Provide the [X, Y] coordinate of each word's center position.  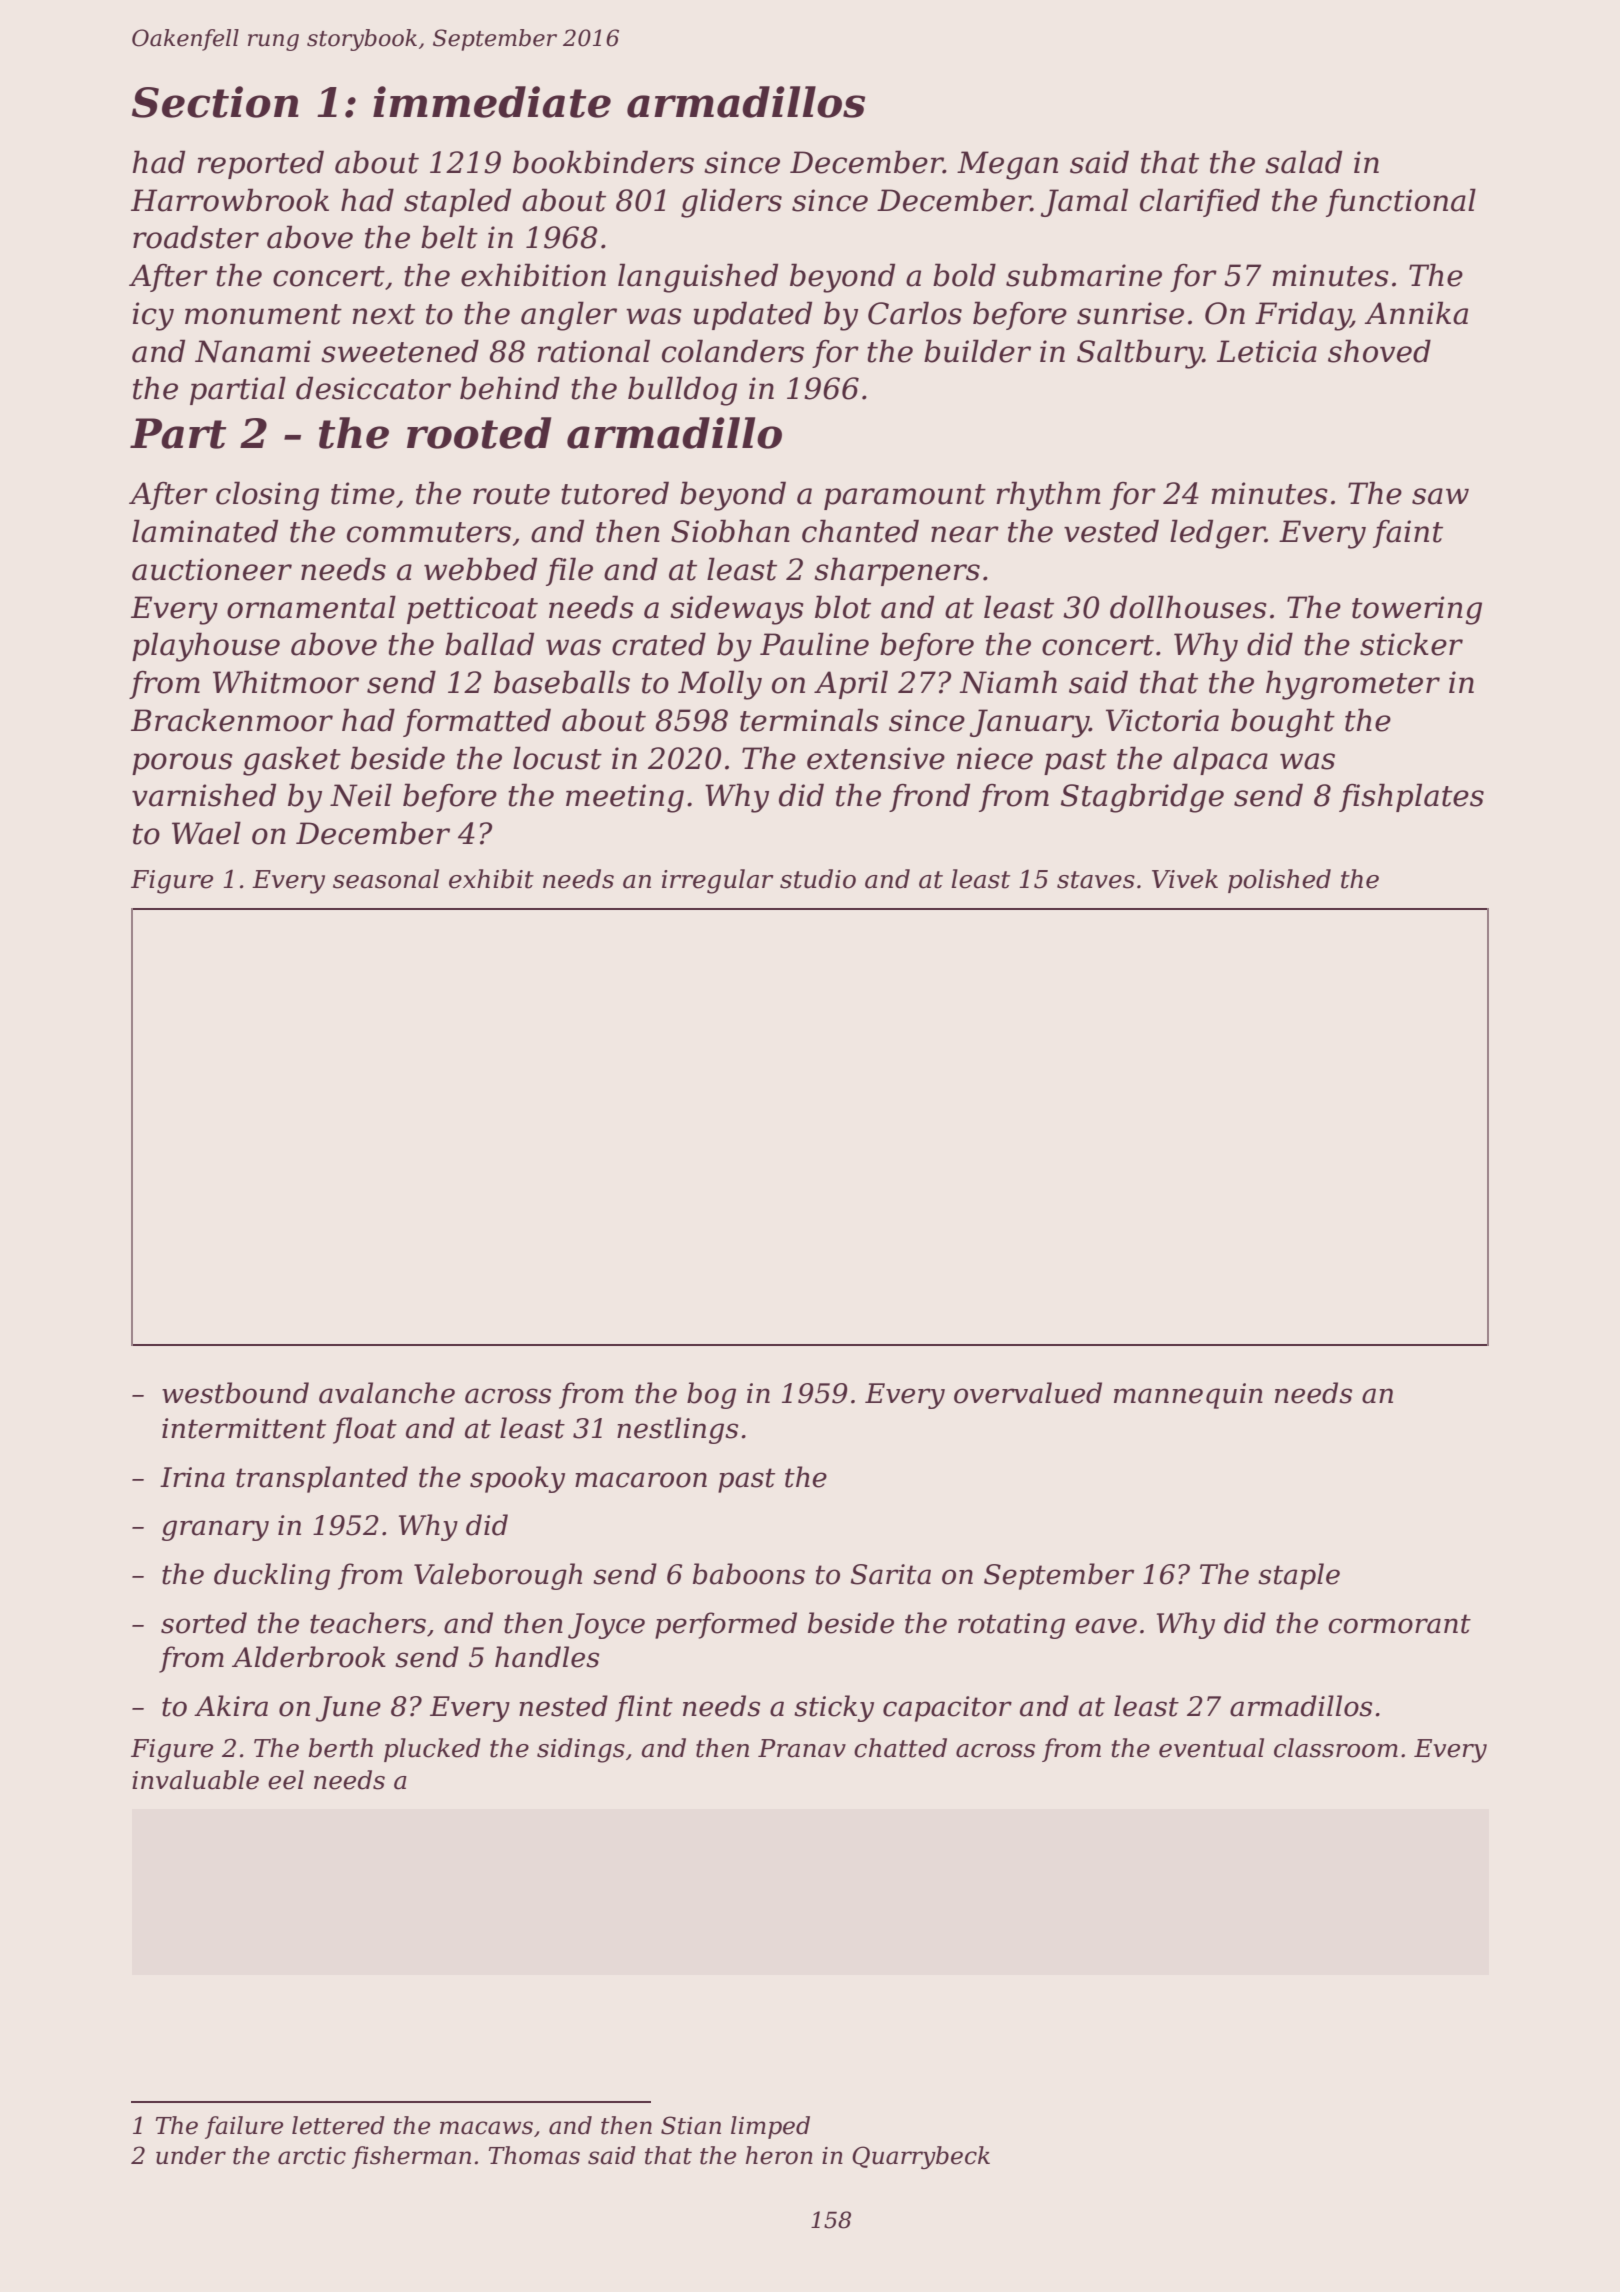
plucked [432, 1750]
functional [1401, 202]
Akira [231, 1706]
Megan [1007, 165]
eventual [1211, 1748]
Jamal [1084, 202]
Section [215, 102]
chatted [900, 1748]
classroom [1336, 1748]
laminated [205, 531]
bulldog [682, 391]
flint [644, 1708]
